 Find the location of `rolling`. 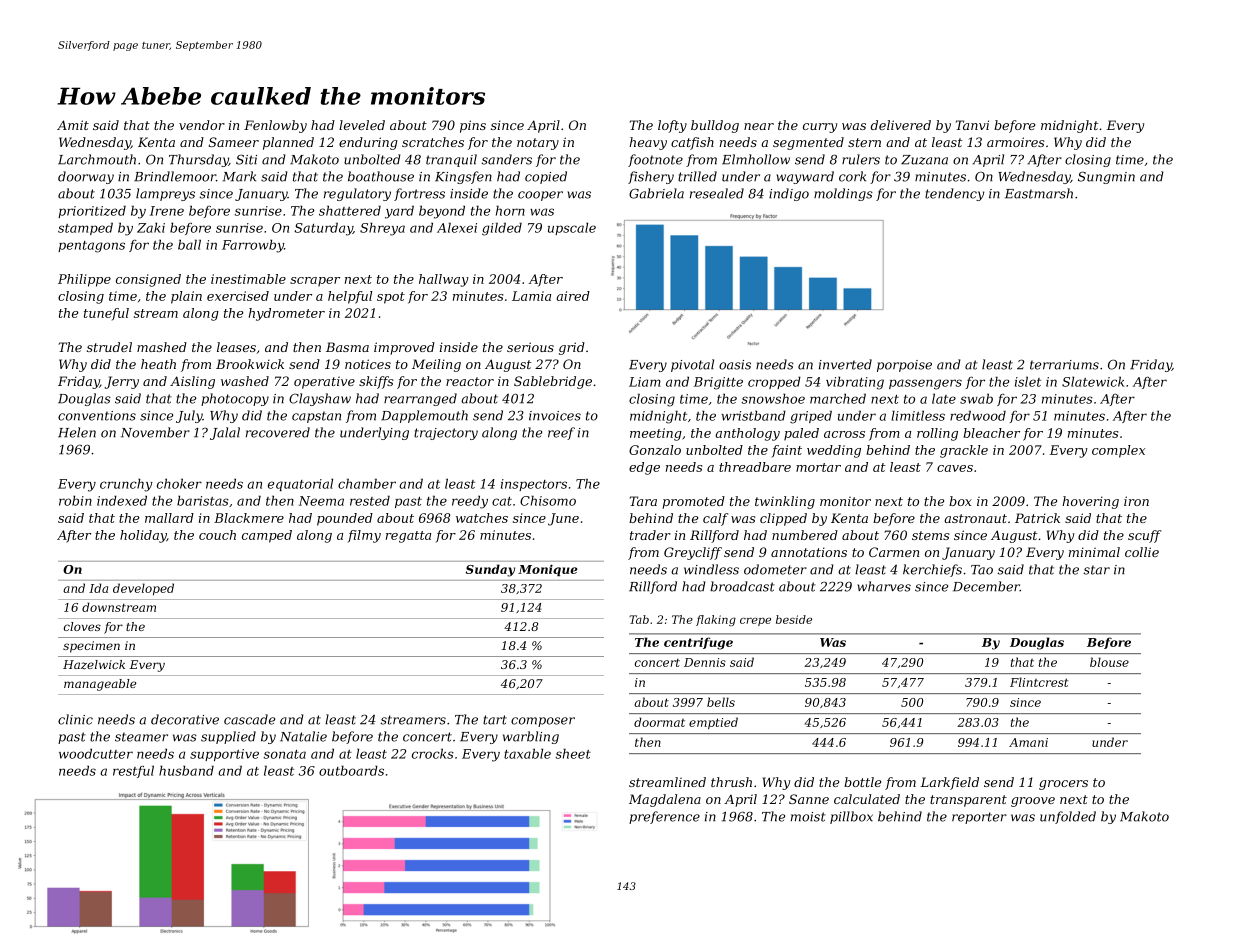

rolling is located at coordinates (937, 434).
